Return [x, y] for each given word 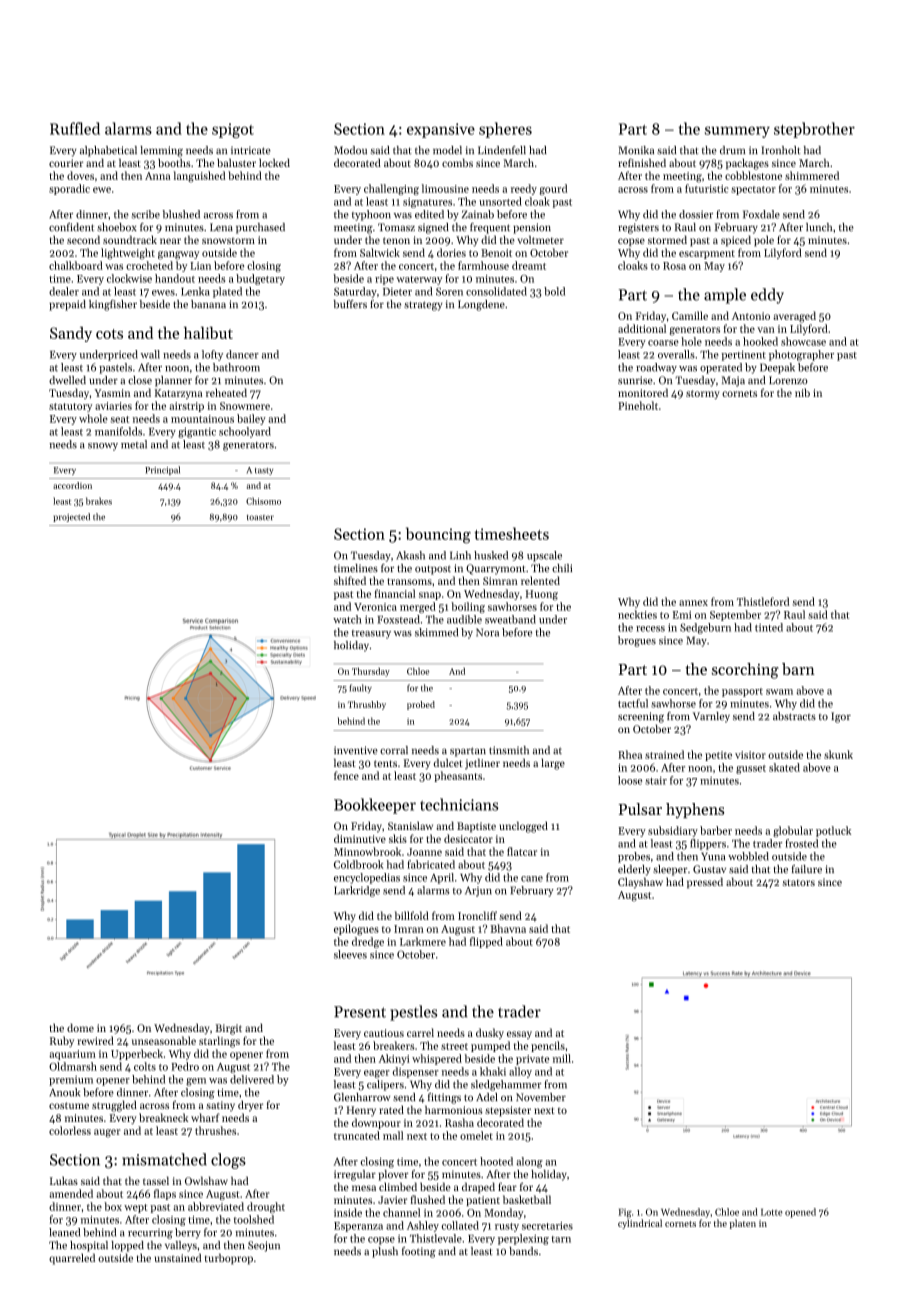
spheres [505, 130]
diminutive [360, 838]
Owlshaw [206, 1180]
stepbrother [814, 130]
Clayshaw [640, 883]
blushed [181, 214]
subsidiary [673, 831]
